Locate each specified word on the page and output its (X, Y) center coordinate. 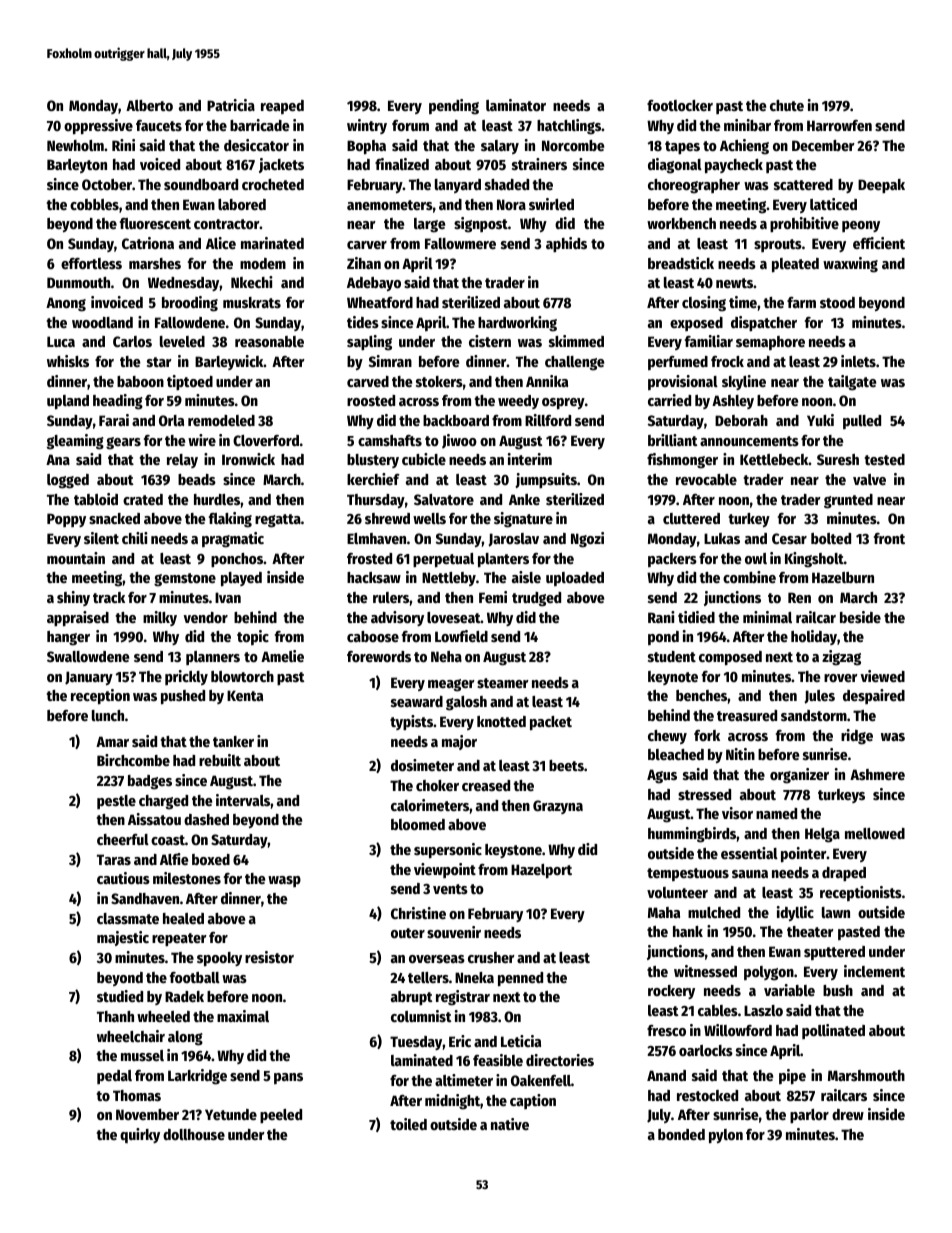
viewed (882, 676)
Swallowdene (88, 656)
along (185, 1038)
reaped (282, 107)
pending (454, 107)
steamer (503, 683)
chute (787, 105)
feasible (498, 1060)
